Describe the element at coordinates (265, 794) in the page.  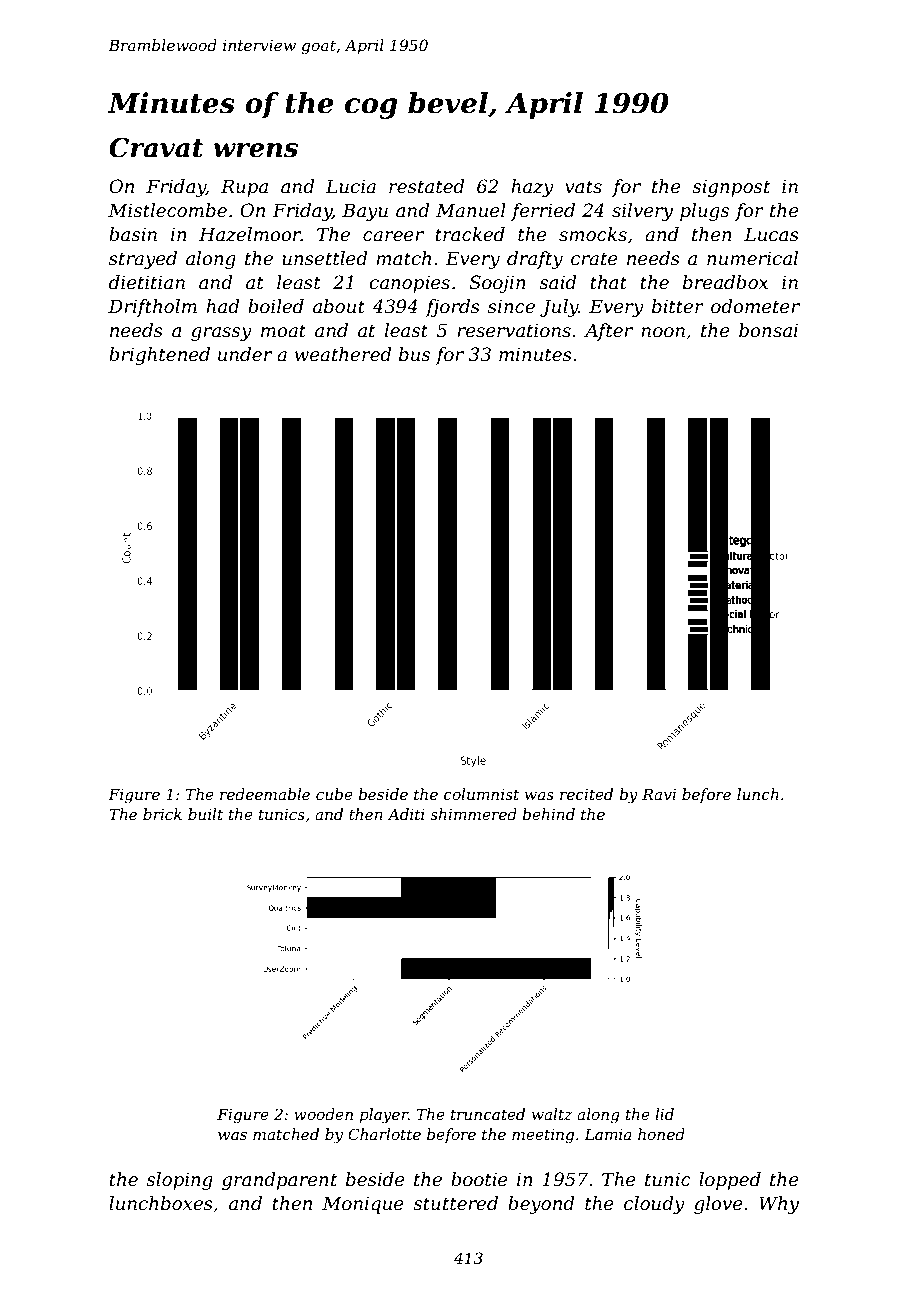
I see `redeemable` at that location.
